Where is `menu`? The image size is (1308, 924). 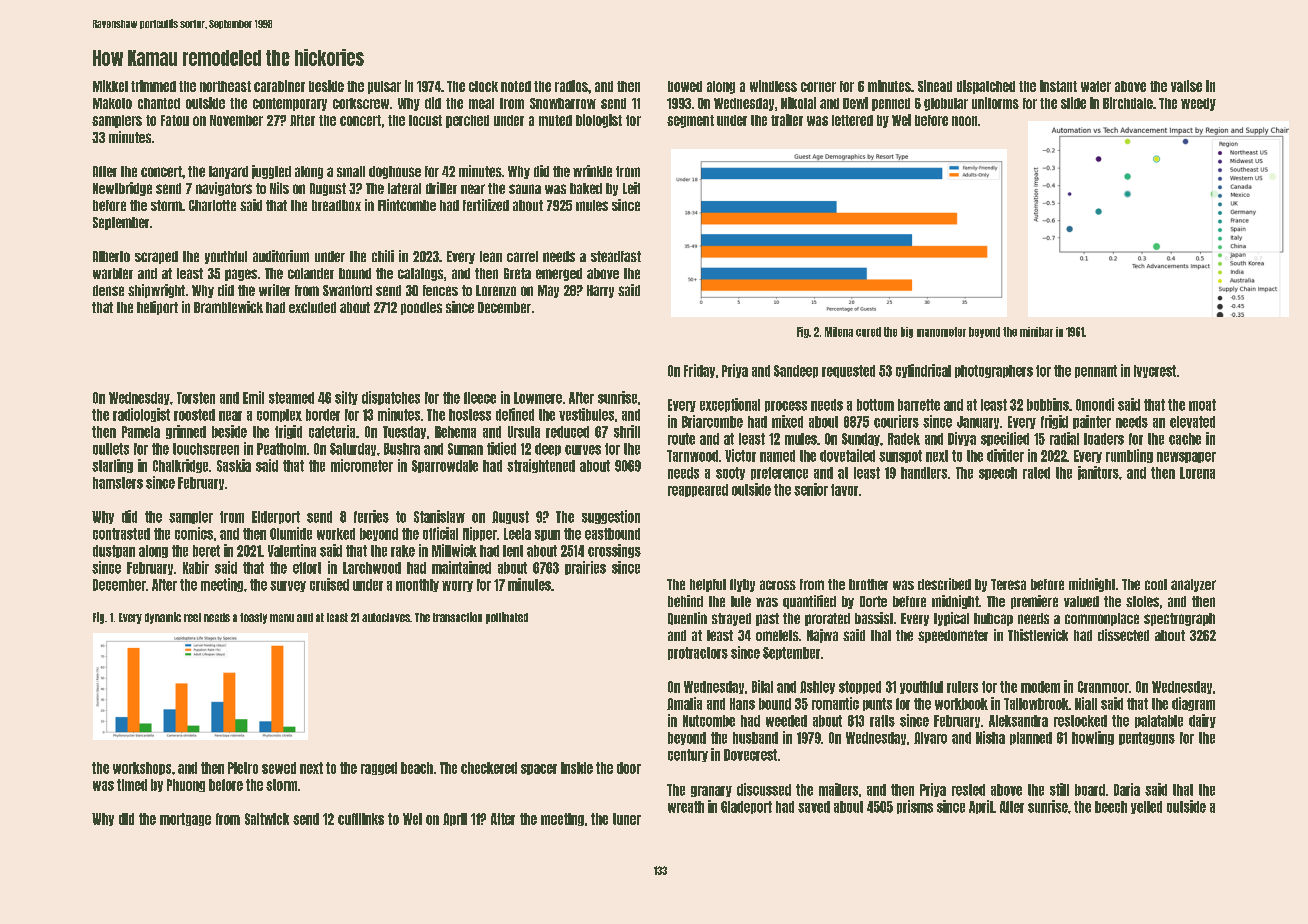 menu is located at coordinates (282, 618).
